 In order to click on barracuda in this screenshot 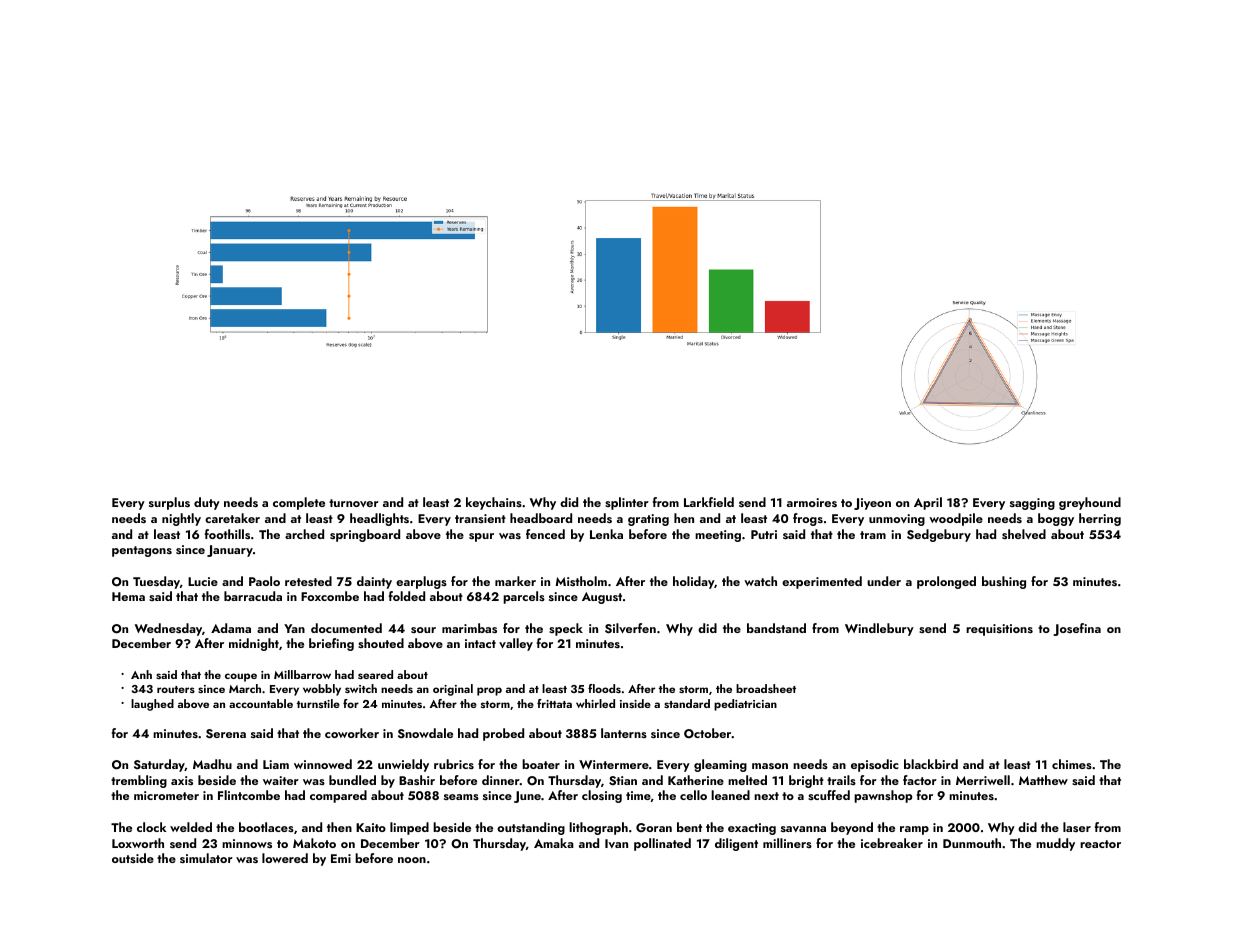, I will do `click(253, 596)`.
